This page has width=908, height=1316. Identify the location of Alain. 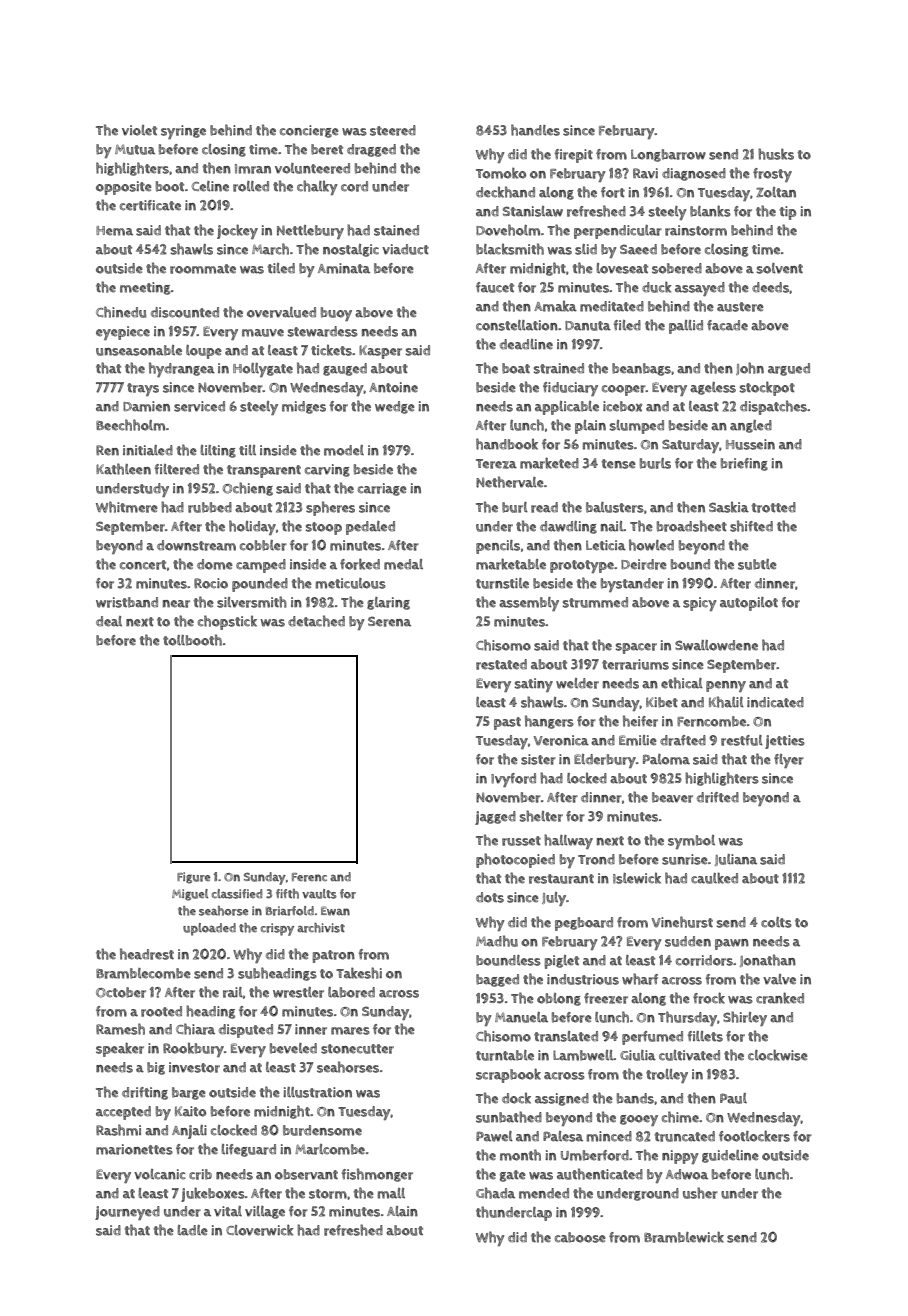
(402, 1211).
